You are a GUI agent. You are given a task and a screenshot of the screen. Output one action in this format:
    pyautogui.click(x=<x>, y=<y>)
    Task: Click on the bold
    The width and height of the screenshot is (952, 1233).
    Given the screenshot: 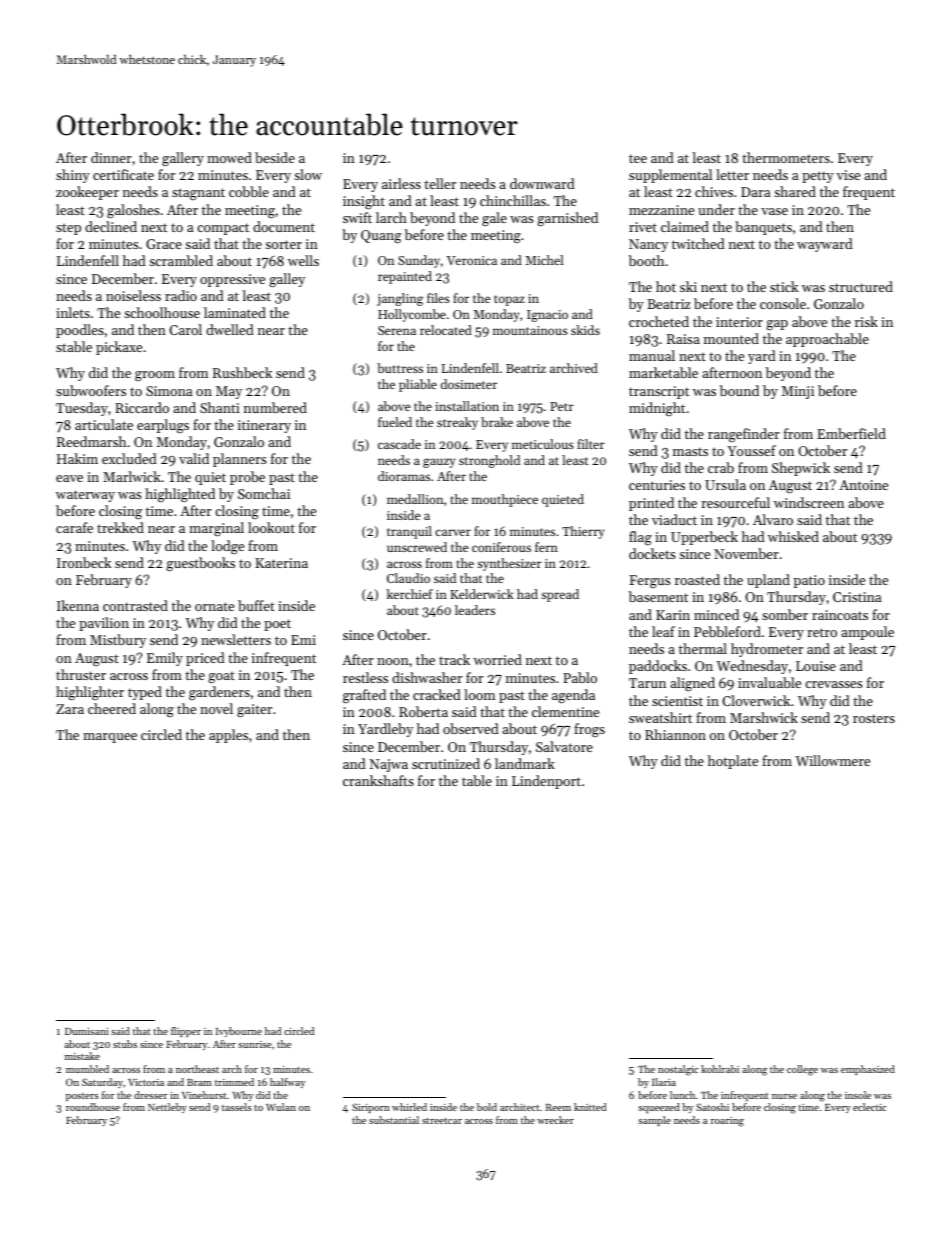 What is the action you would take?
    pyautogui.click(x=487, y=1107)
